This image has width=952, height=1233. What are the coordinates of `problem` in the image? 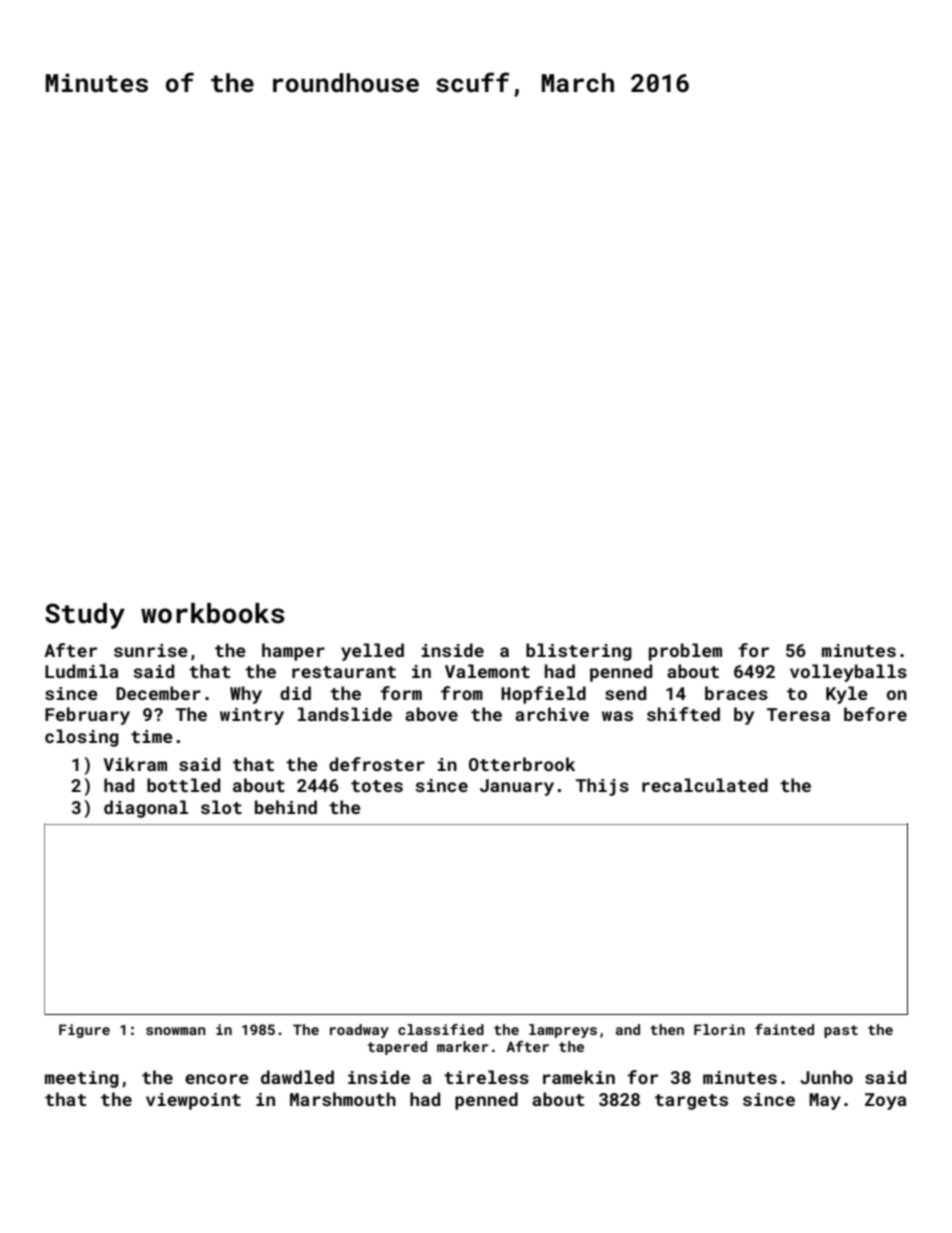 It's located at (685, 652).
